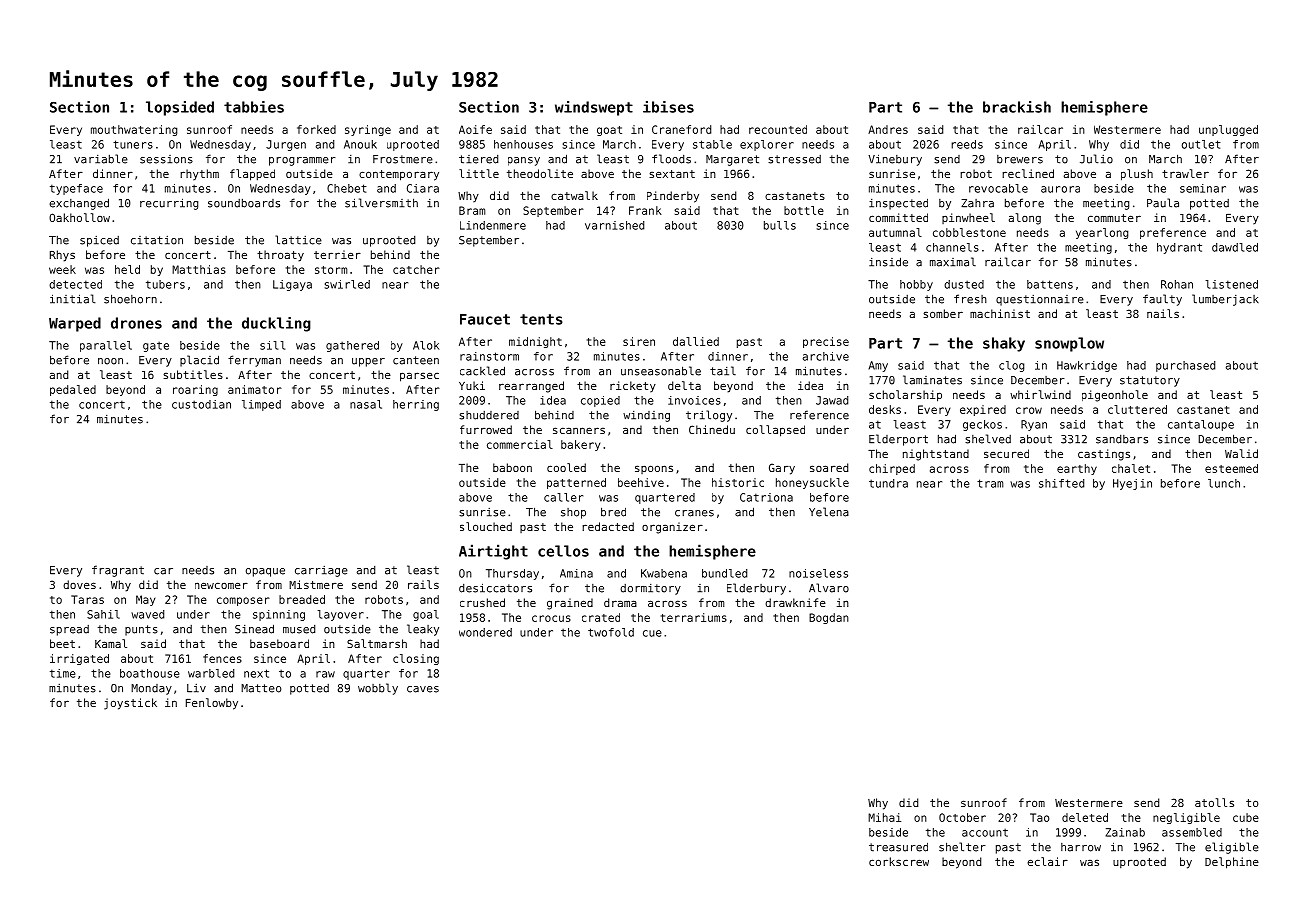 The image size is (1308, 924). What do you see at coordinates (953, 262) in the screenshot?
I see `maximal` at bounding box center [953, 262].
